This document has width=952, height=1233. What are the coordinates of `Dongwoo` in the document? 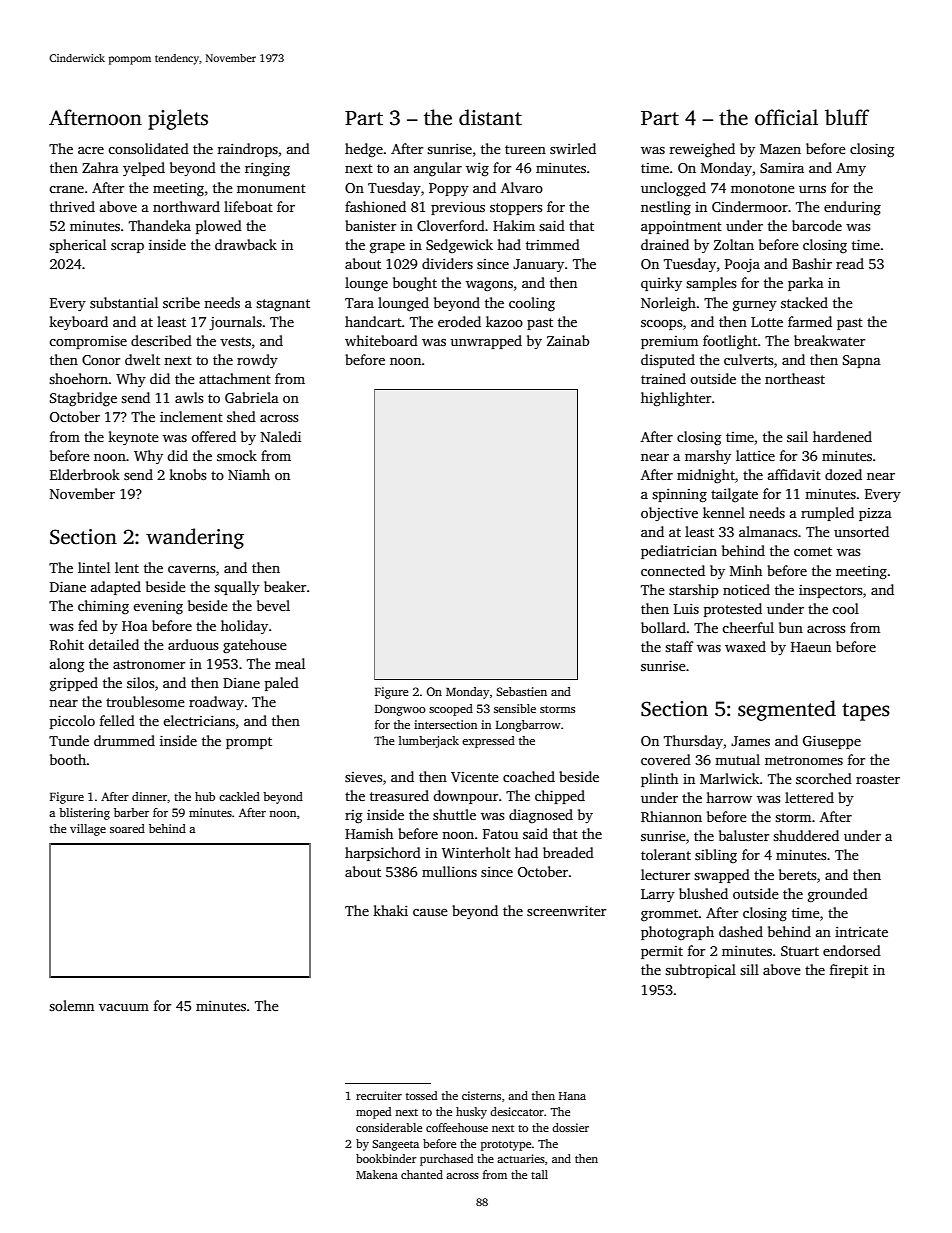 It's located at (400, 710).
